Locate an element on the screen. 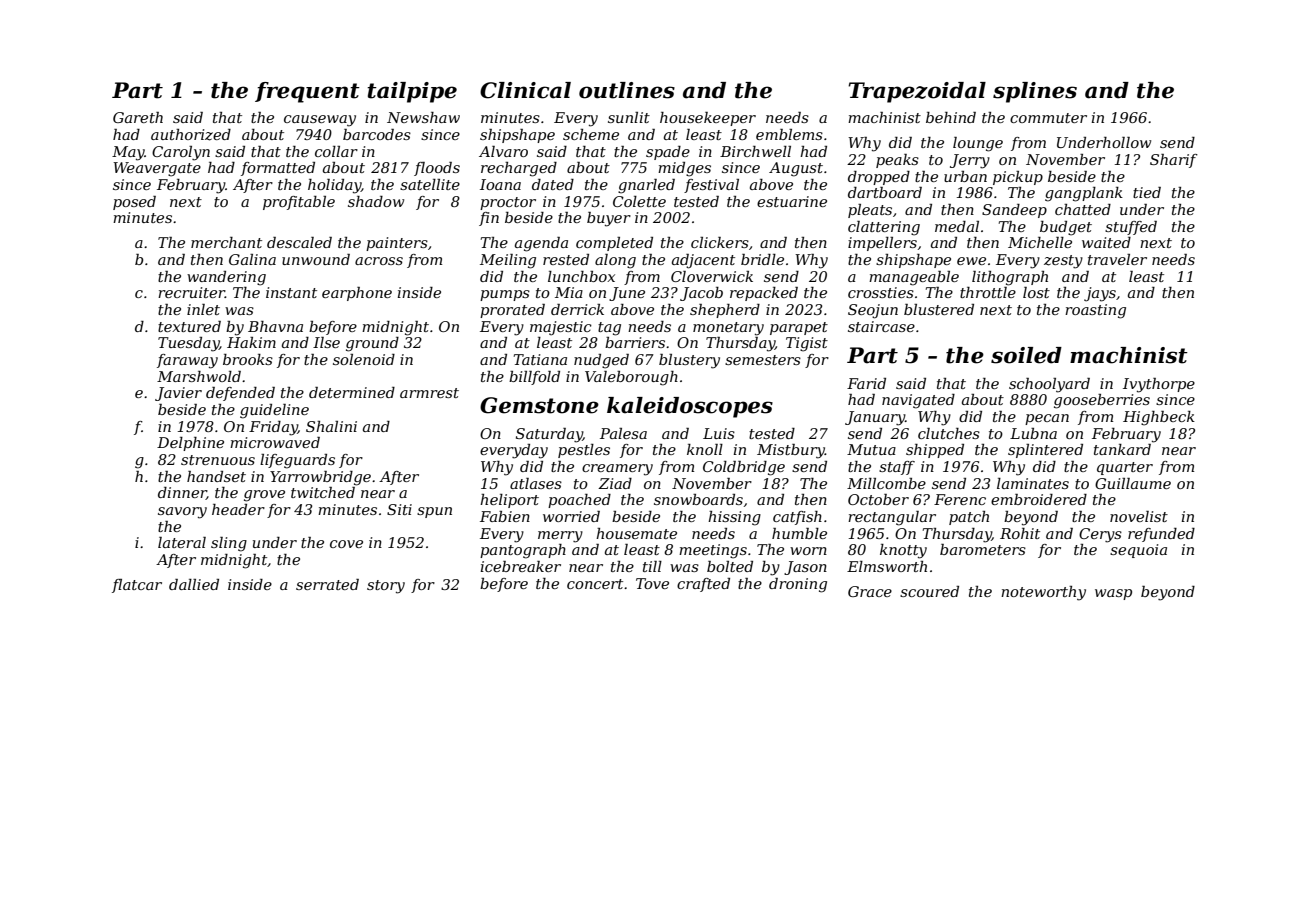 This screenshot has height=924, width=1308. Saturday is located at coordinates (549, 435).
